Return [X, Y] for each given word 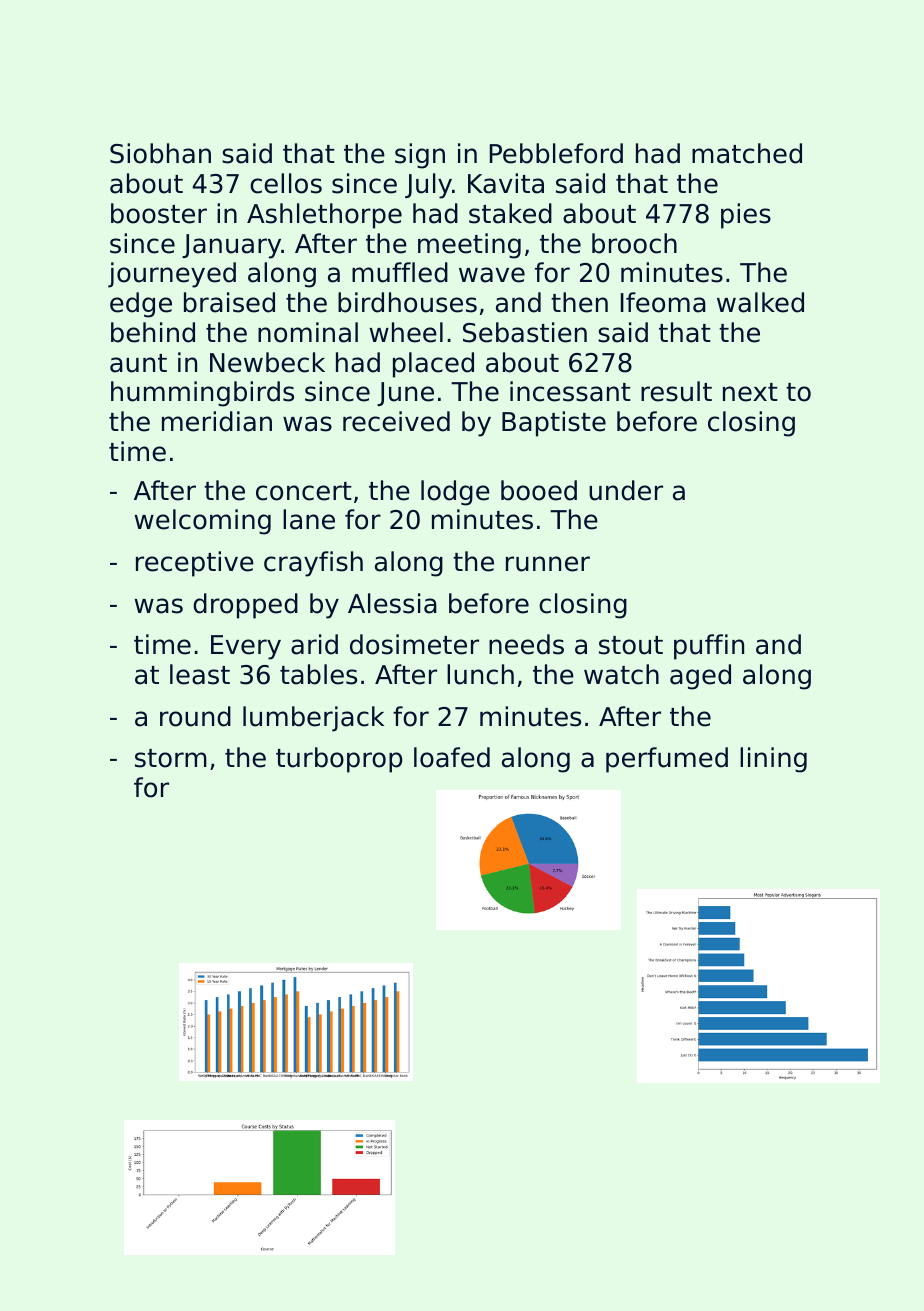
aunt [138, 363]
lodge [455, 493]
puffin [709, 647]
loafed [452, 757]
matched [747, 153]
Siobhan [160, 153]
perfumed [667, 760]
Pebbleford [556, 153]
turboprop [339, 760]
